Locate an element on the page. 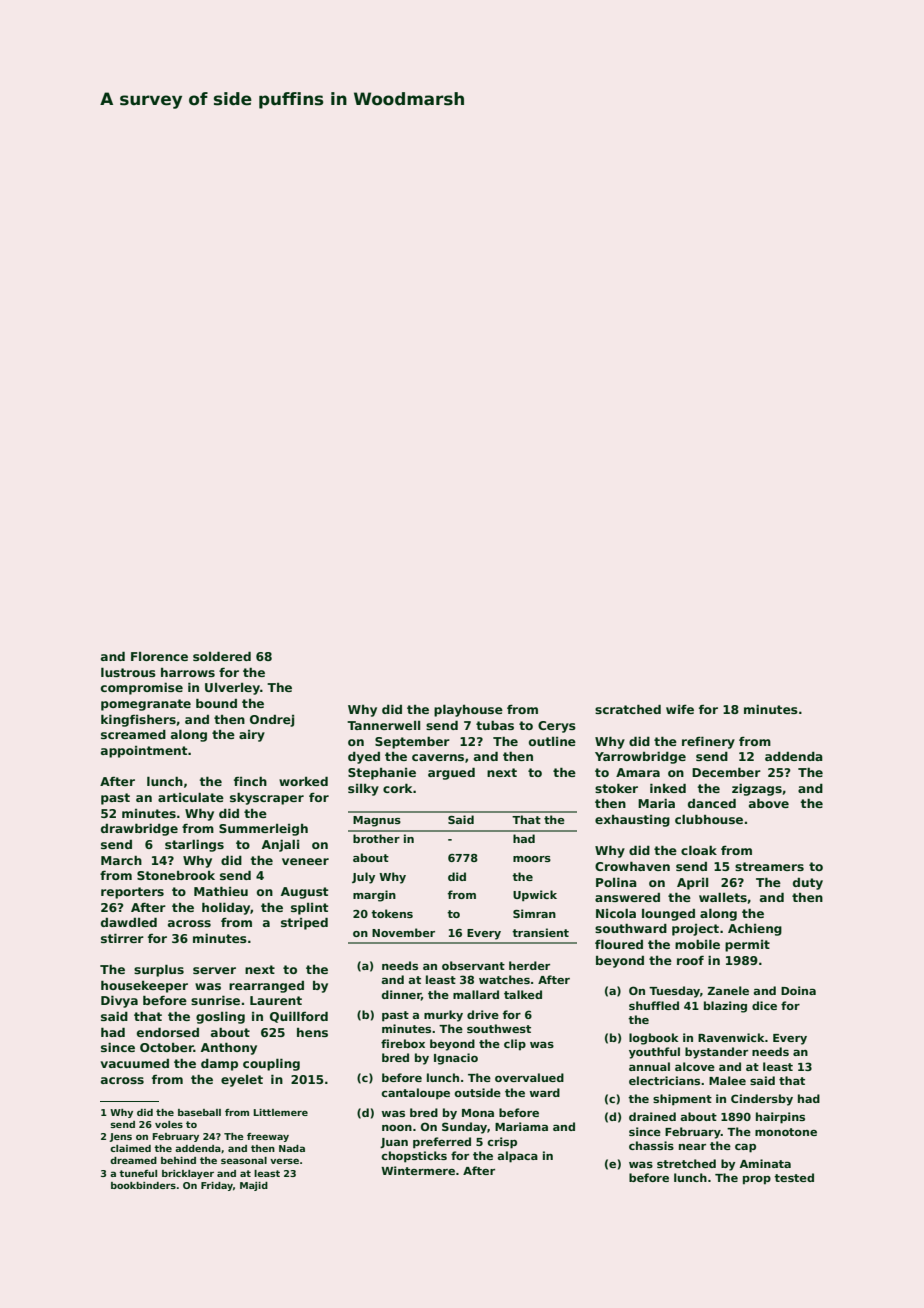  Ignacio is located at coordinates (456, 1059).
